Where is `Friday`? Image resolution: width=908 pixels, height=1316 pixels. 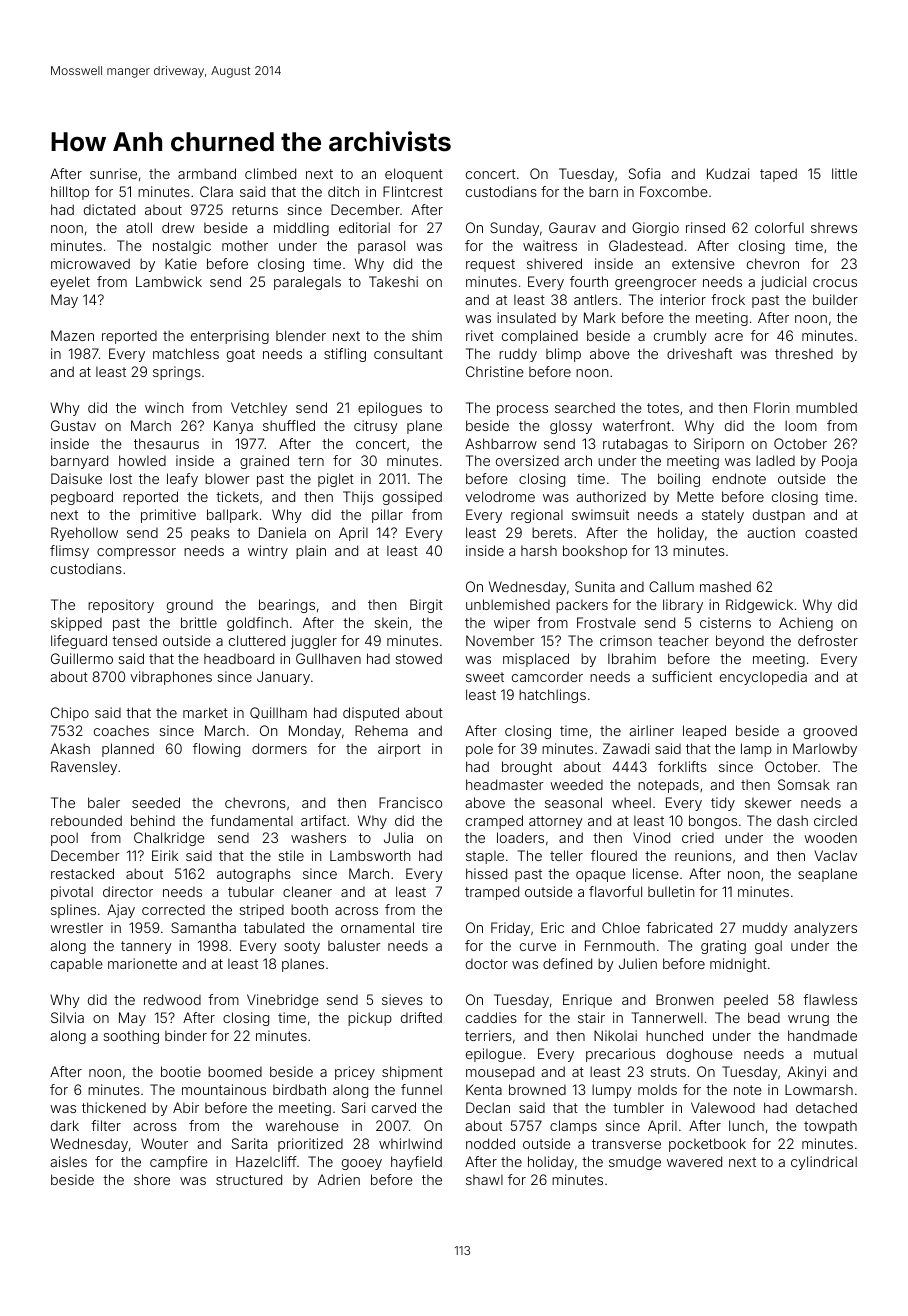
Friday is located at coordinates (510, 929).
